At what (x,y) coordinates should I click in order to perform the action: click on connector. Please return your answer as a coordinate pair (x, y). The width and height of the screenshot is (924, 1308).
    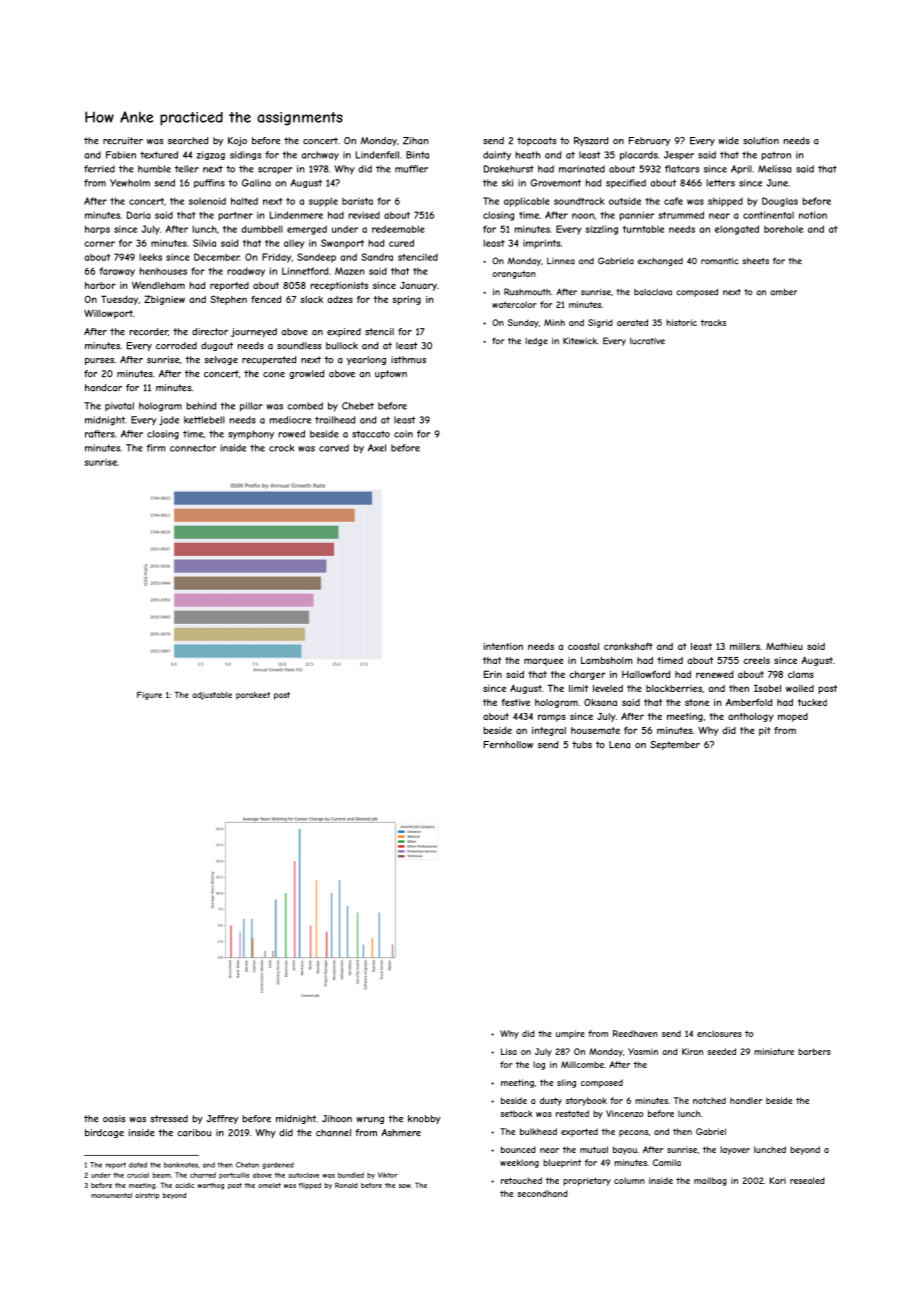
    Looking at the image, I should click on (193, 448).
